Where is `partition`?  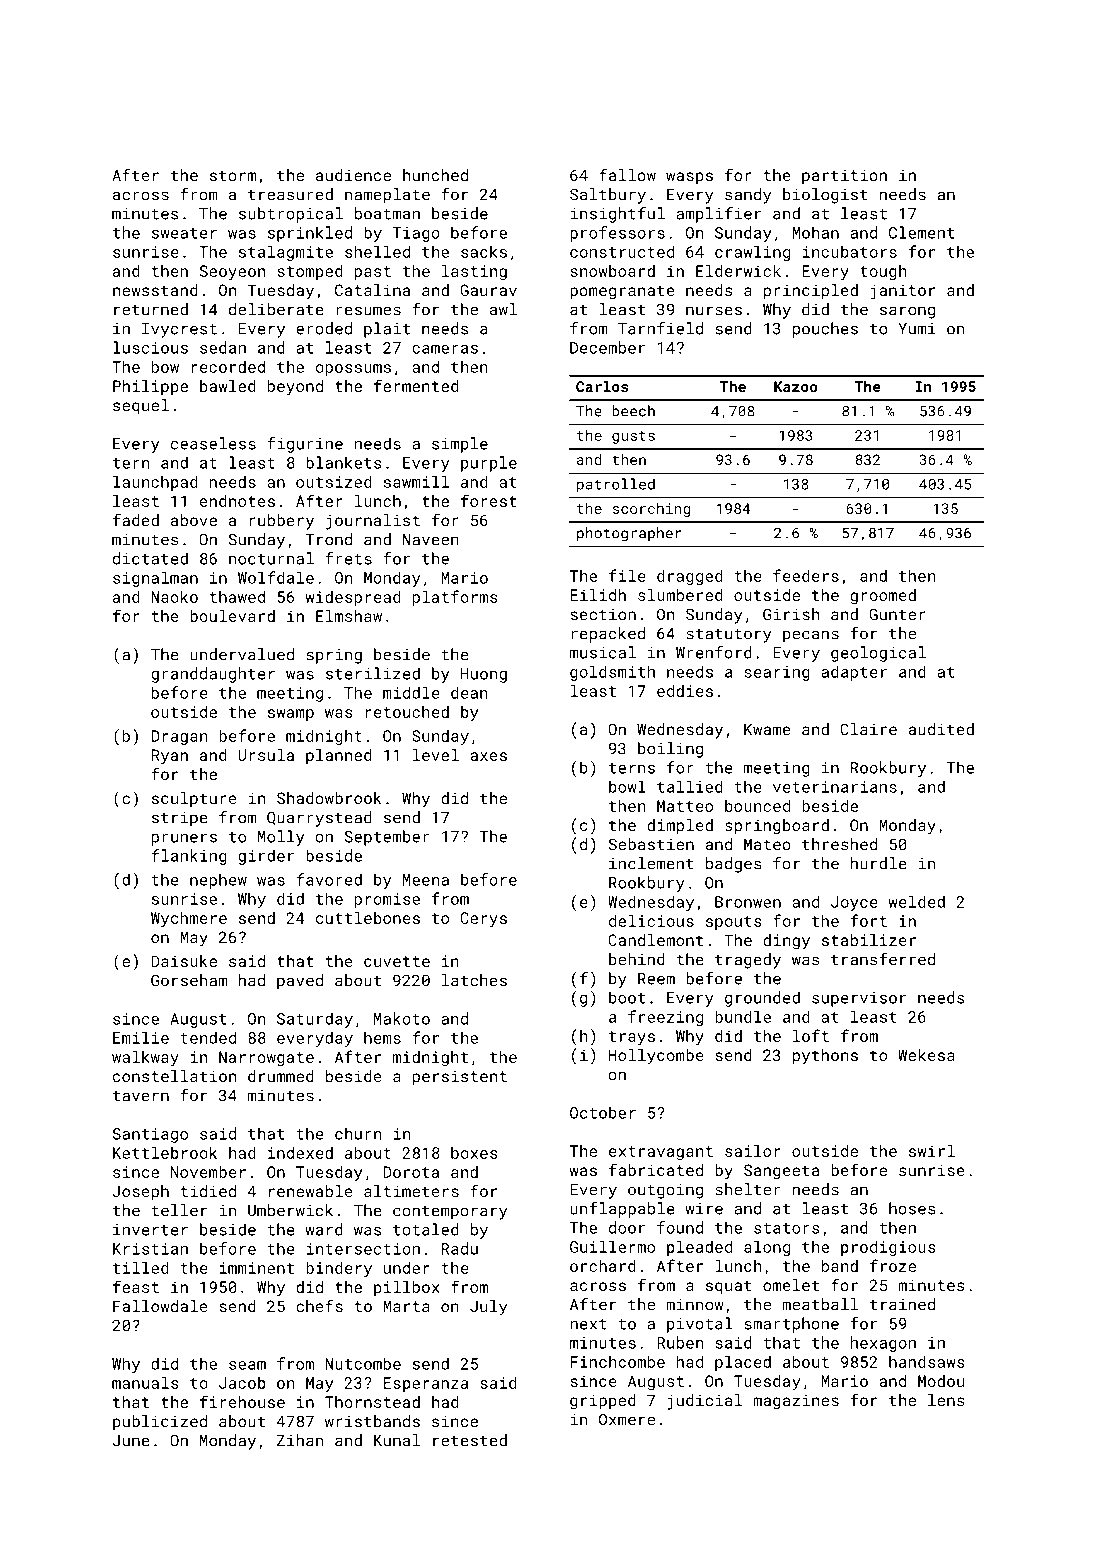 partition is located at coordinates (844, 177).
